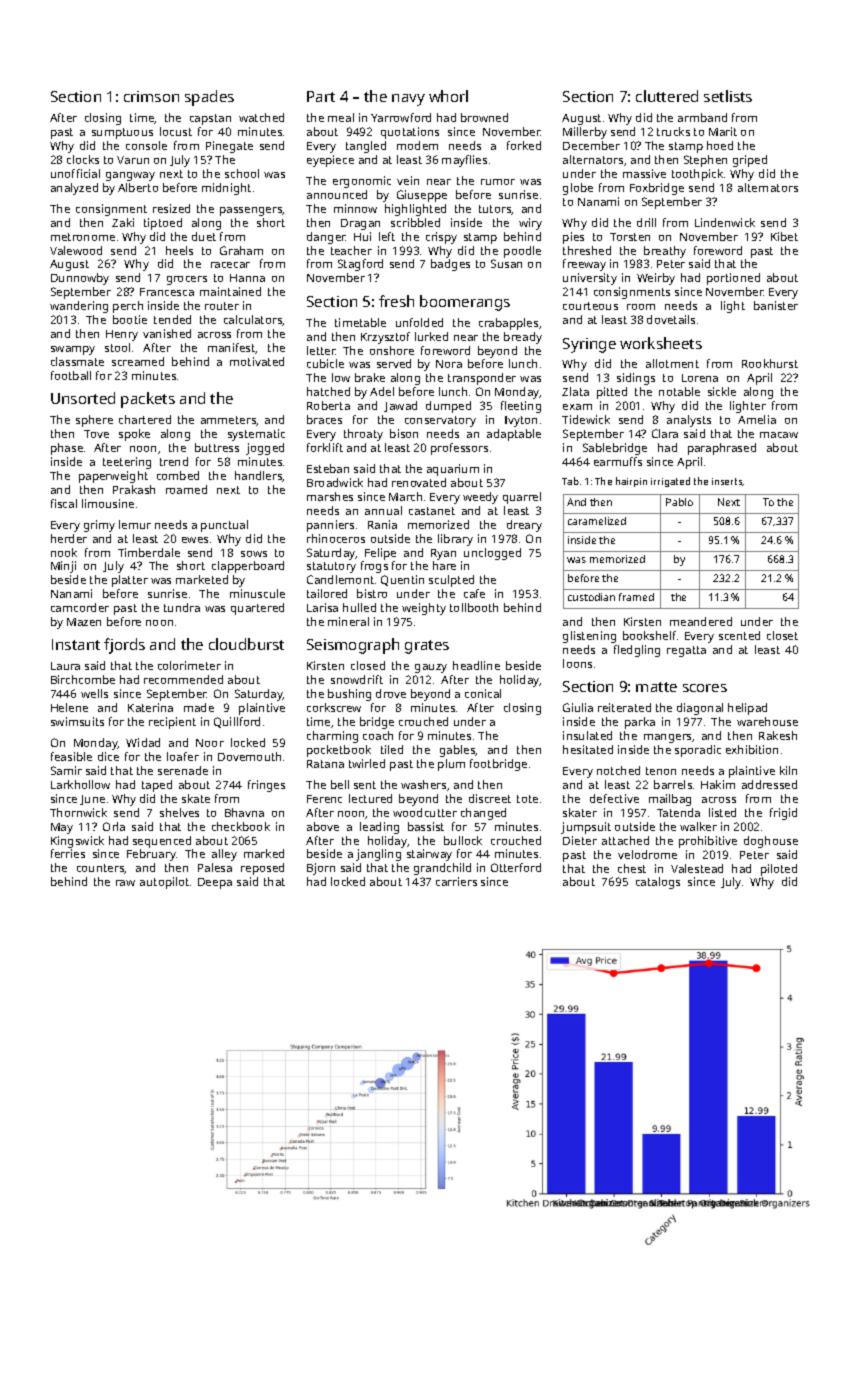 The image size is (849, 1400). I want to click on recipient, so click(172, 723).
